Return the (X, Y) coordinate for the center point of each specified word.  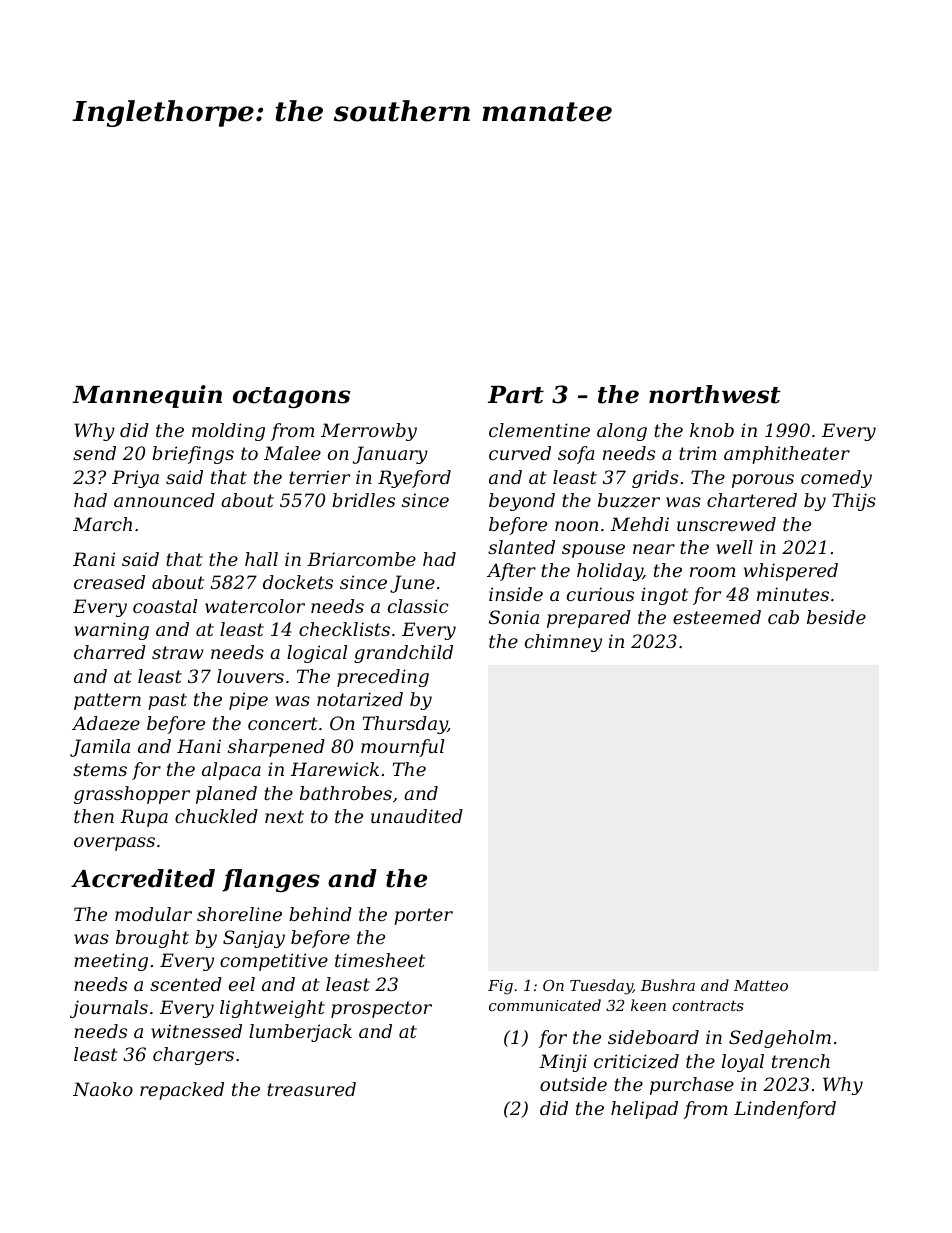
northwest (715, 394)
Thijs (854, 502)
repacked (182, 1091)
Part (516, 395)
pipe (248, 701)
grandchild (403, 654)
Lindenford (785, 1110)
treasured (311, 1089)
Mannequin (147, 396)
